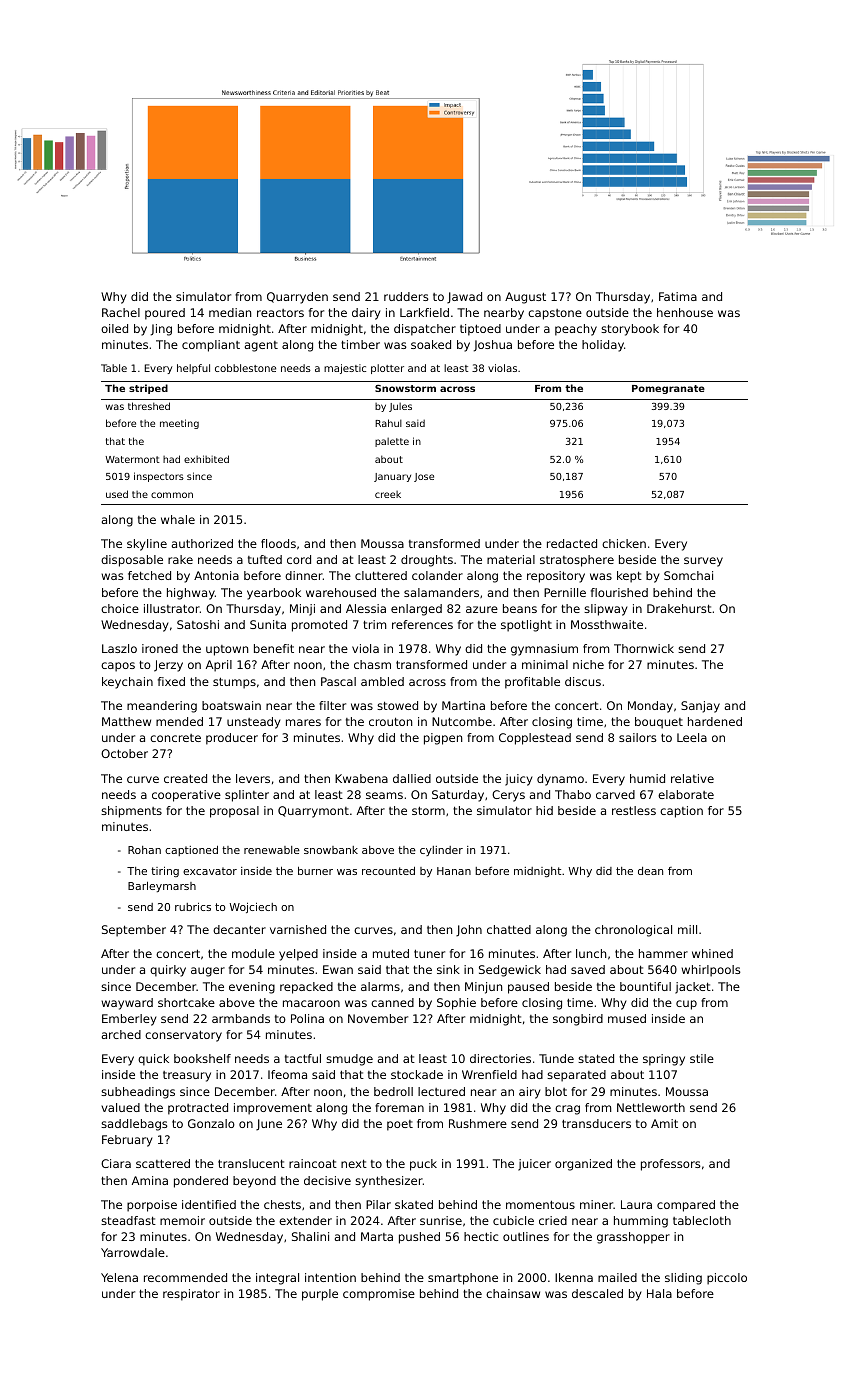  Describe the element at coordinates (128, 1220) in the page. I see `steadfast` at that location.
